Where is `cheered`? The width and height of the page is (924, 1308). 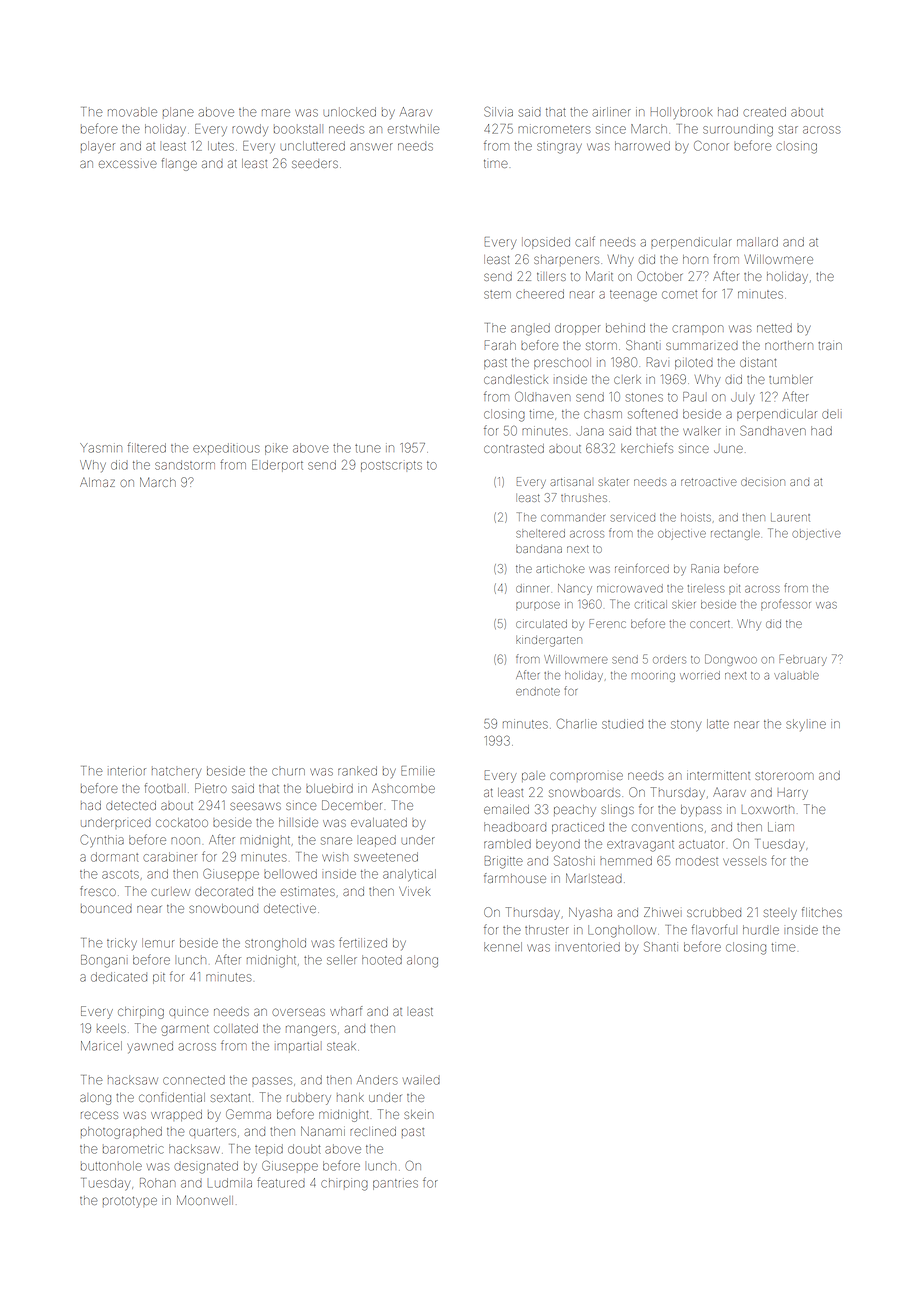 cheered is located at coordinates (540, 294).
